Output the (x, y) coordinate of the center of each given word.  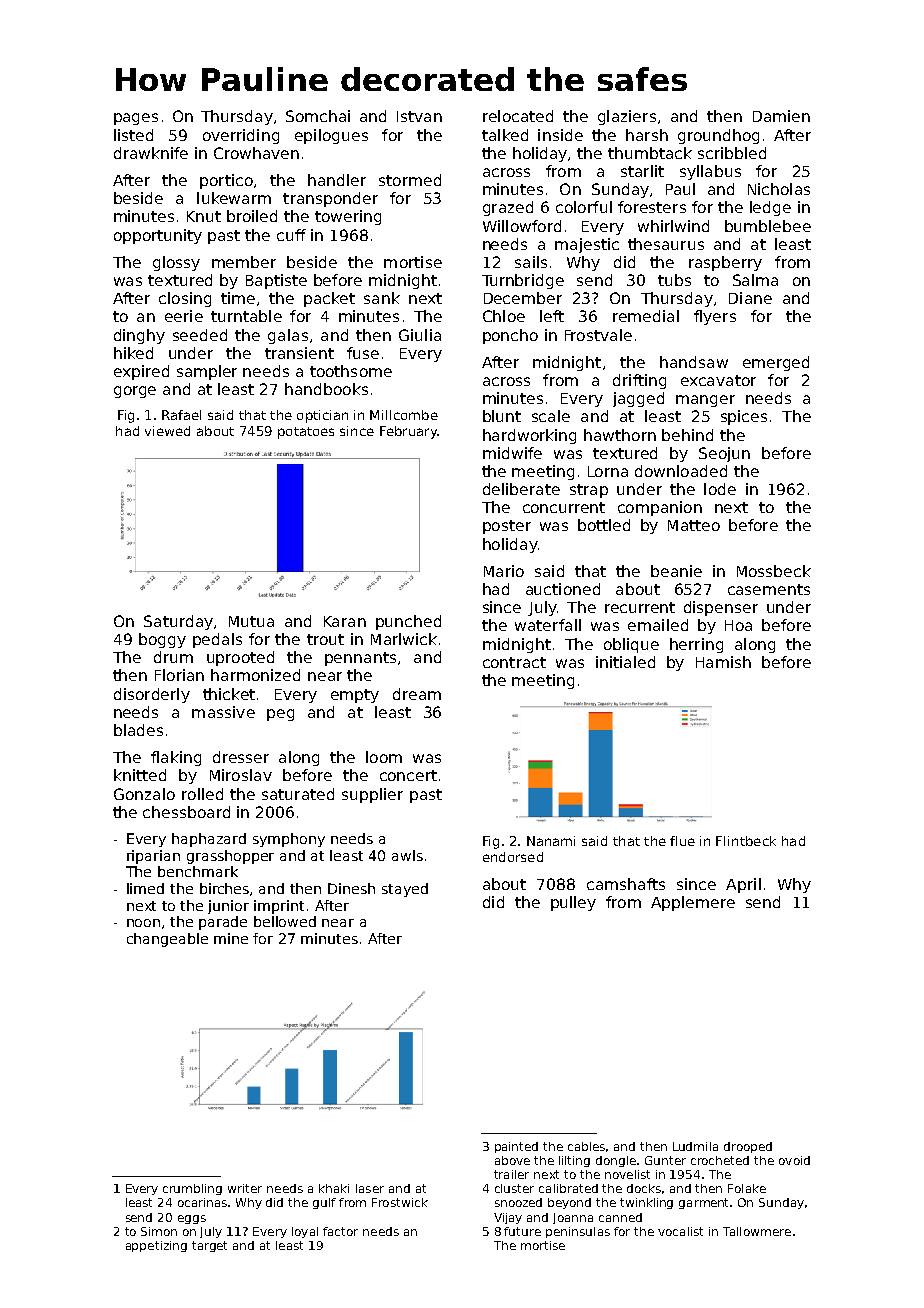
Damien (781, 116)
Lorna (608, 471)
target (209, 1246)
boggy (162, 640)
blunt (502, 416)
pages (136, 119)
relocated (518, 116)
